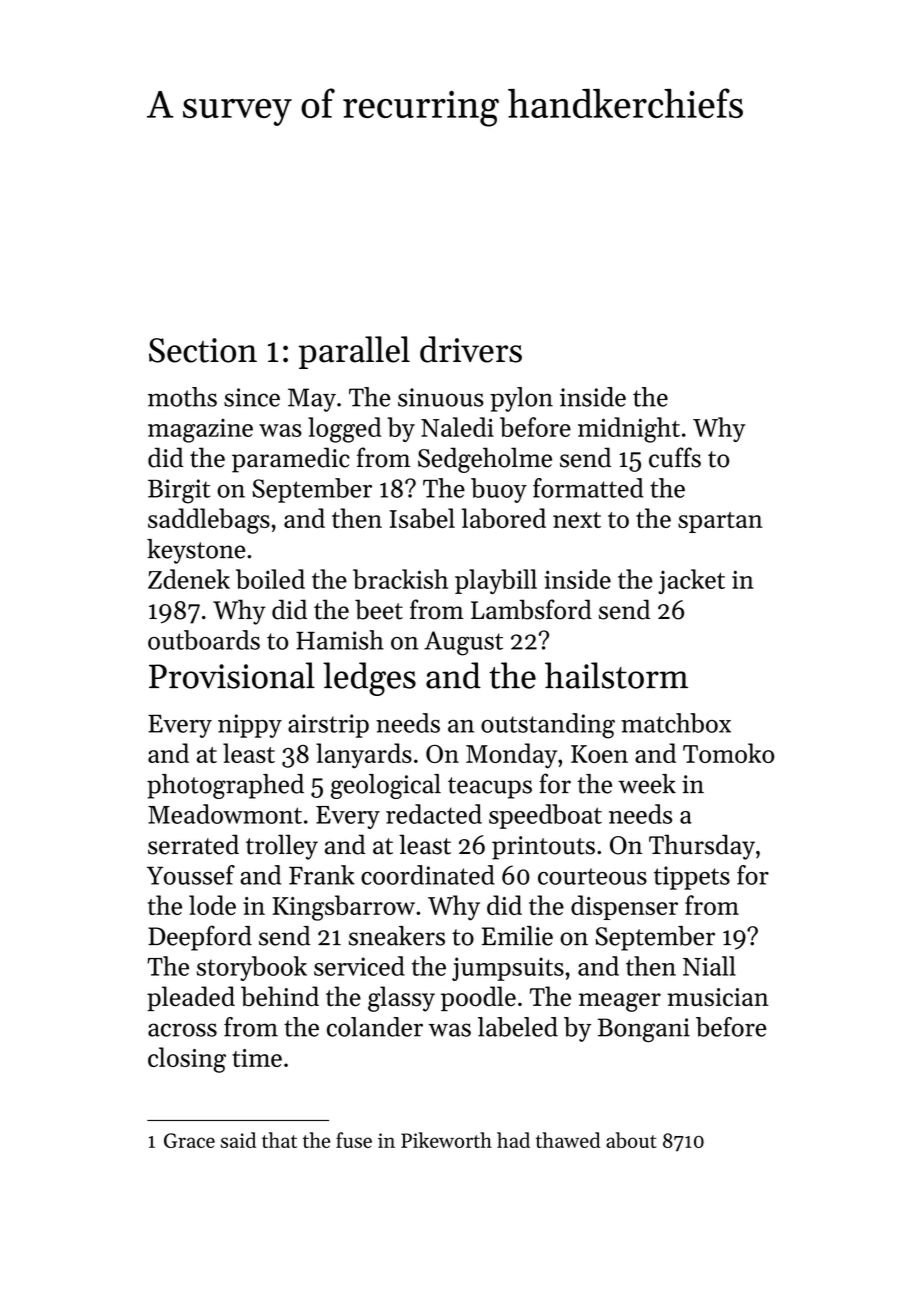  What do you see at coordinates (257, 1058) in the document?
I see `time` at bounding box center [257, 1058].
